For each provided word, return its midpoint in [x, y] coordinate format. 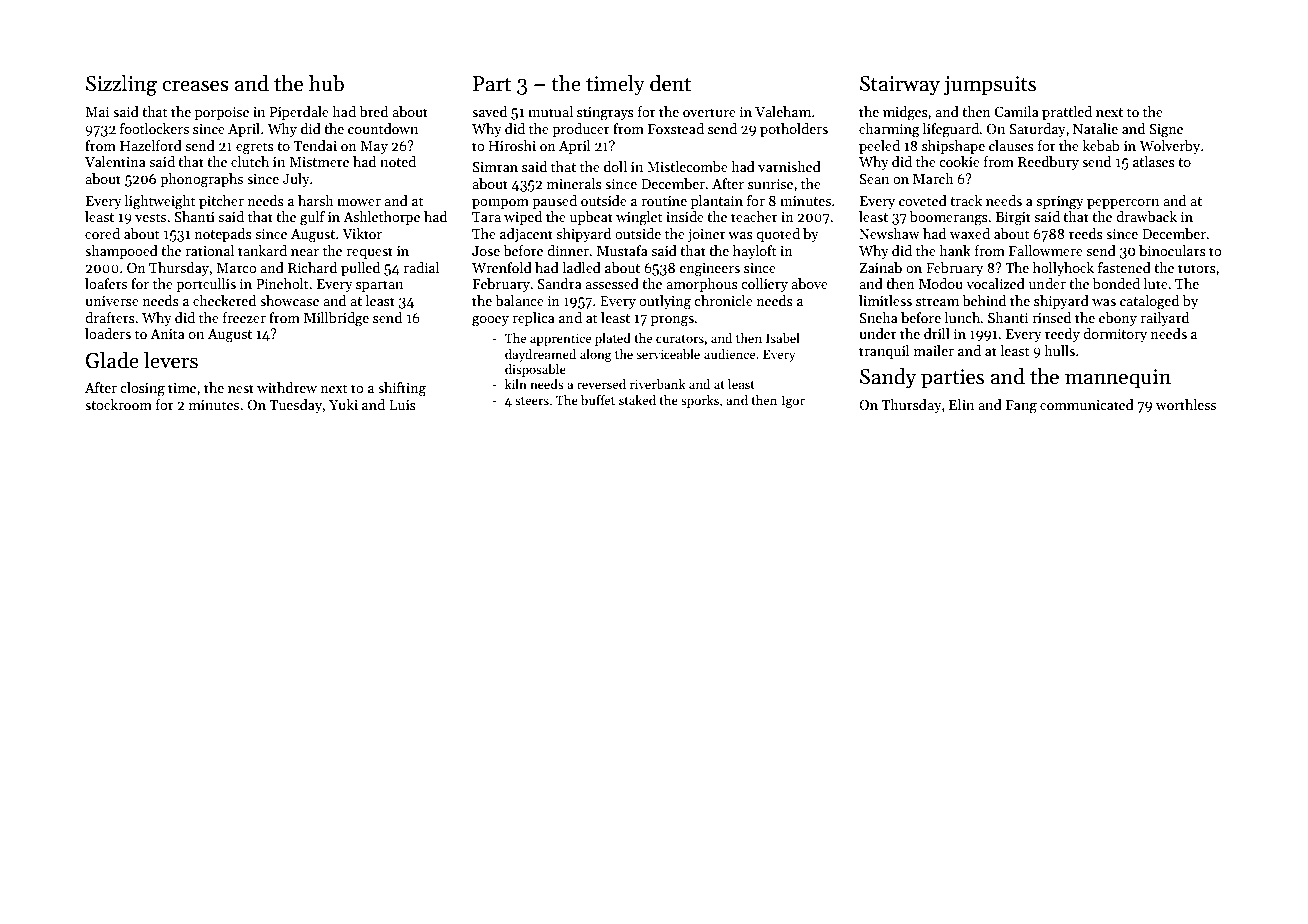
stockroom [118, 404]
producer [581, 130]
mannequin [1118, 379]
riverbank [658, 384]
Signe [1166, 131]
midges [905, 113]
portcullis [206, 285]
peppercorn [1123, 204]
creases [195, 86]
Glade [112, 360]
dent [670, 83]
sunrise [770, 184]
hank [955, 250]
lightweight [160, 202]
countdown [383, 128]
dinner [568, 250]
